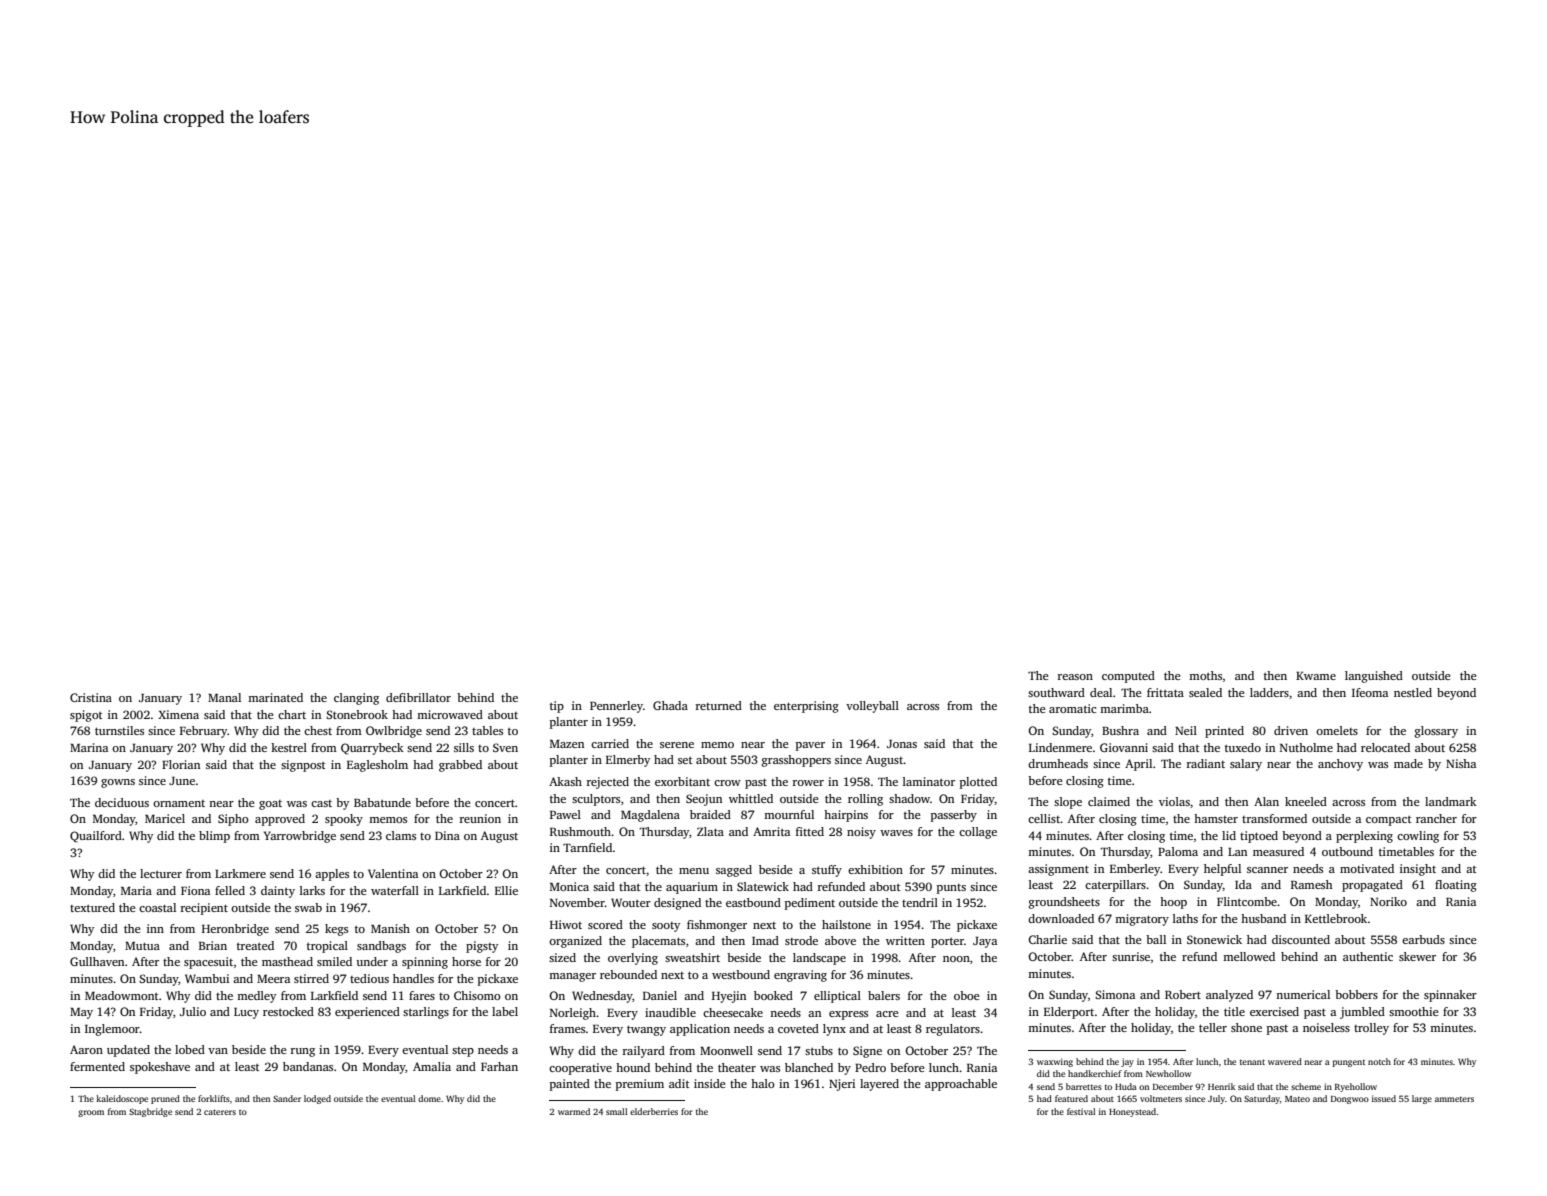  What do you see at coordinates (91, 697) in the screenshot?
I see `Cristina` at bounding box center [91, 697].
